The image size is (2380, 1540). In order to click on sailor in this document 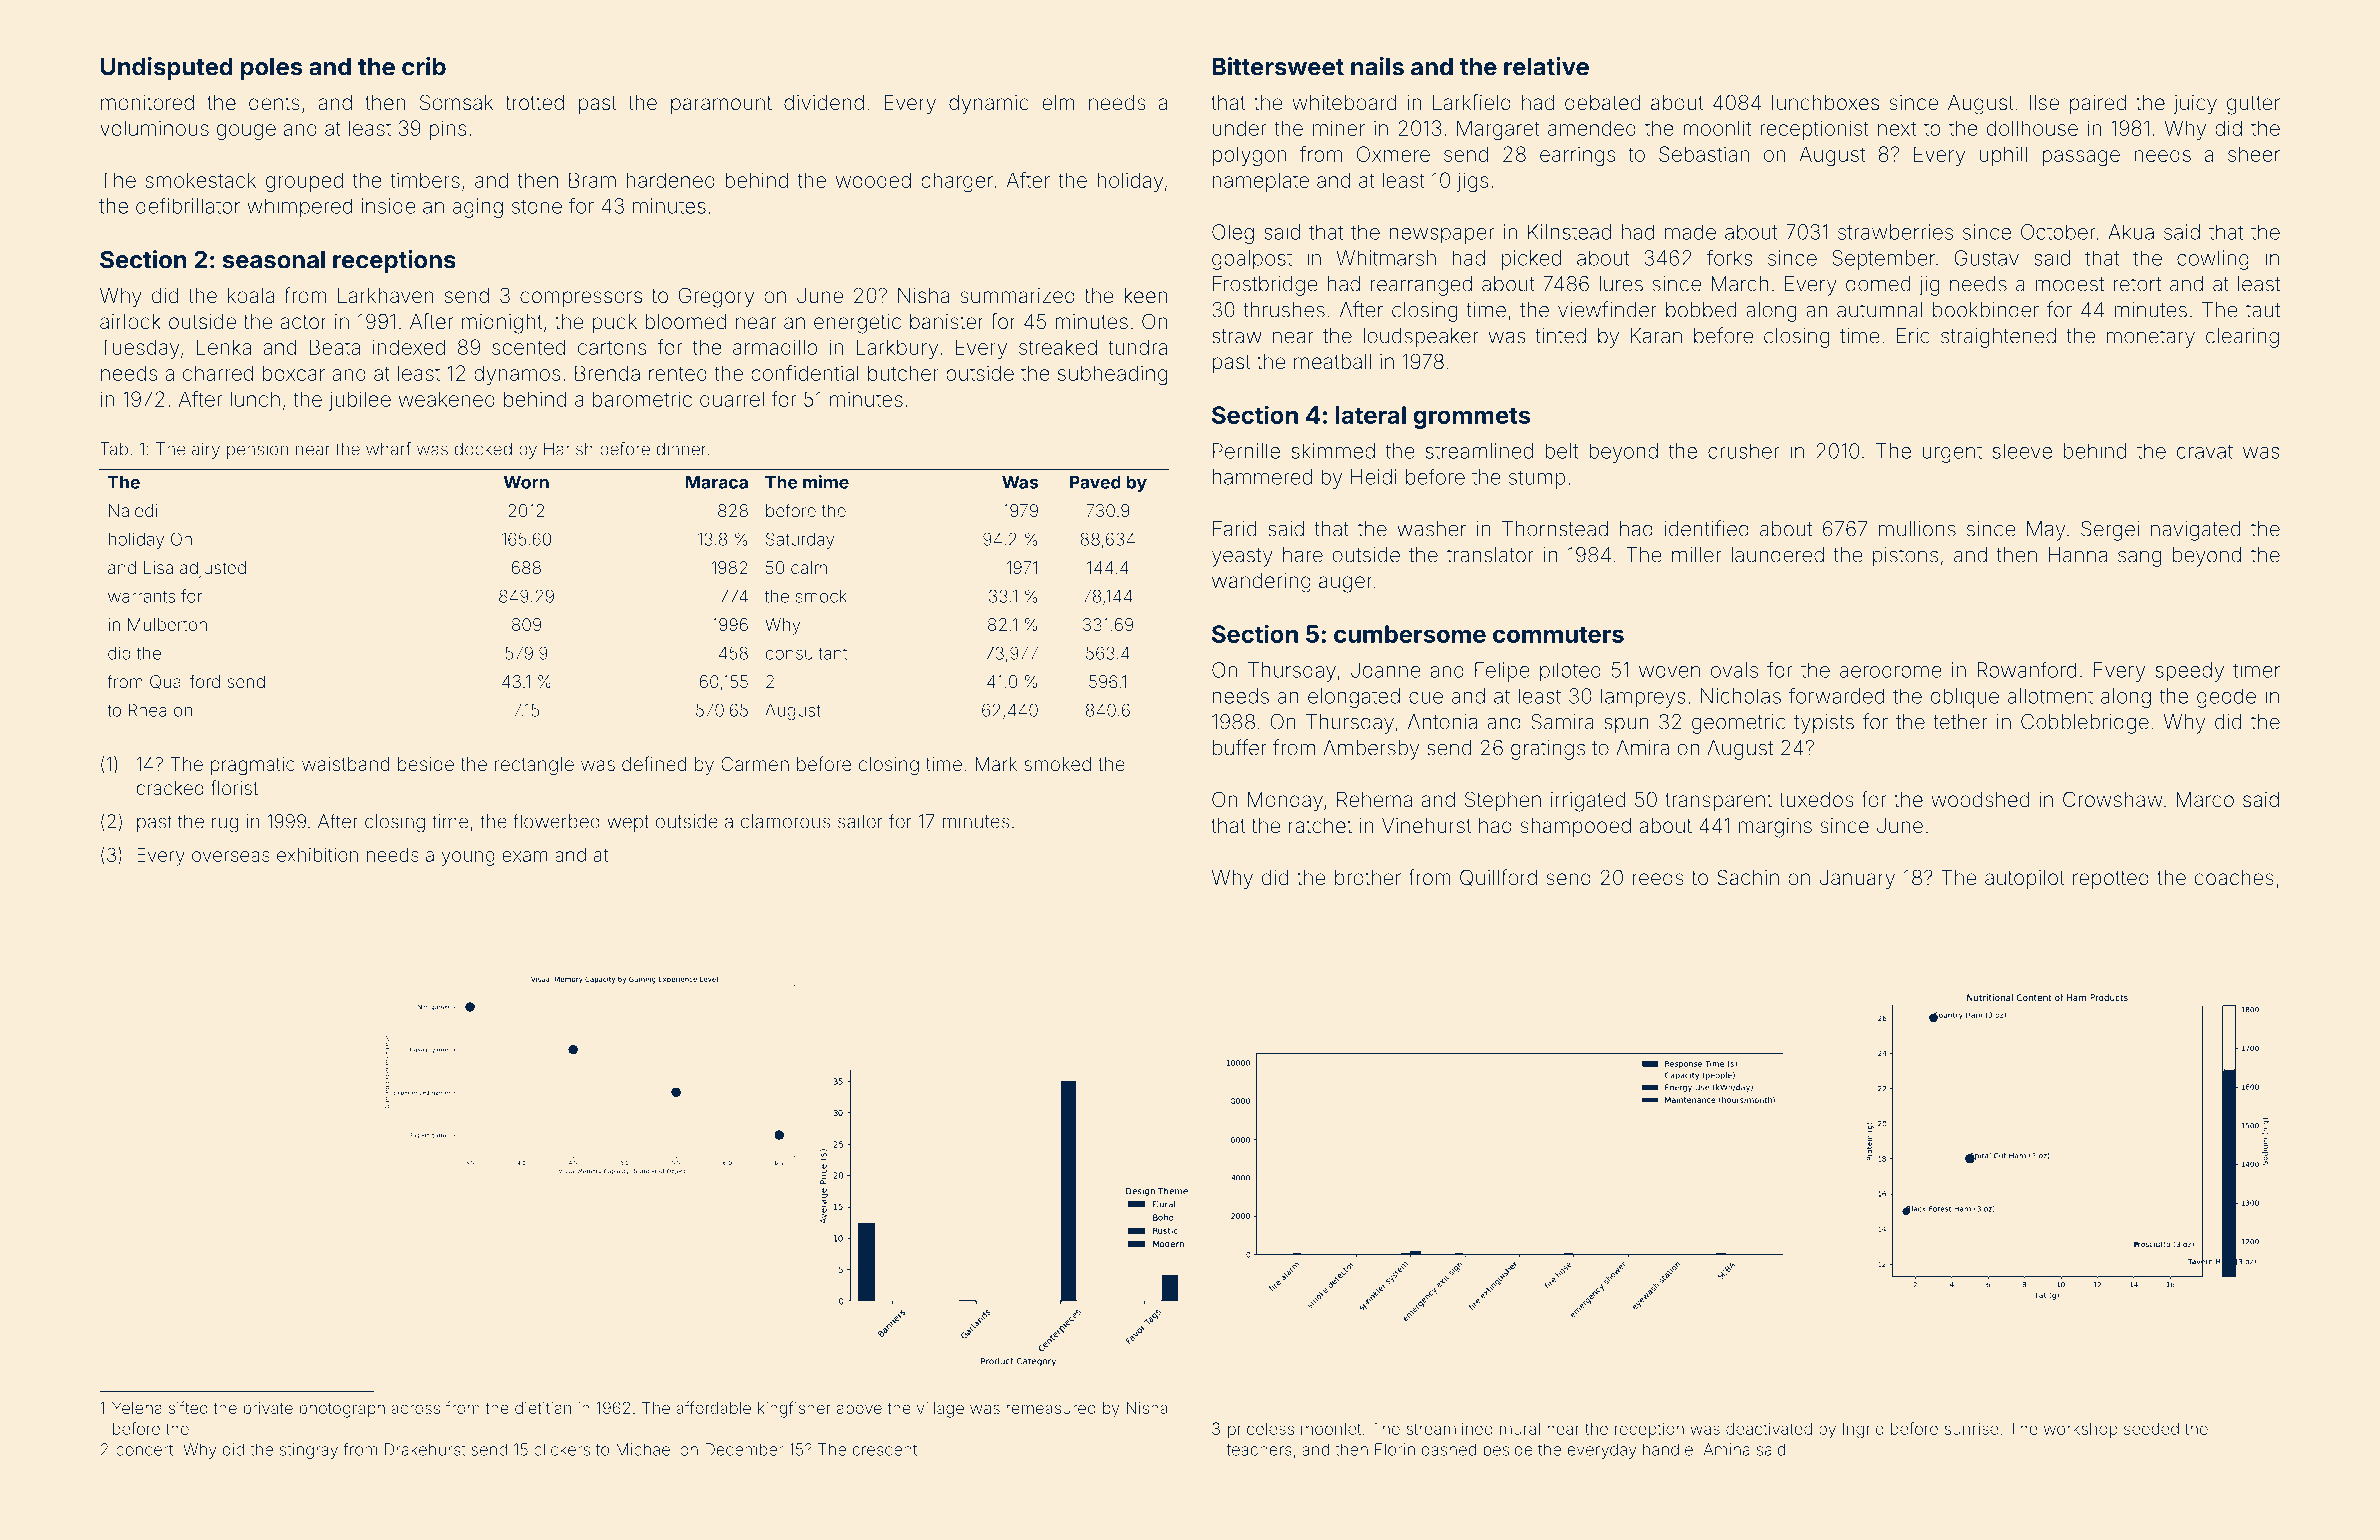, I will do `click(860, 821)`.
